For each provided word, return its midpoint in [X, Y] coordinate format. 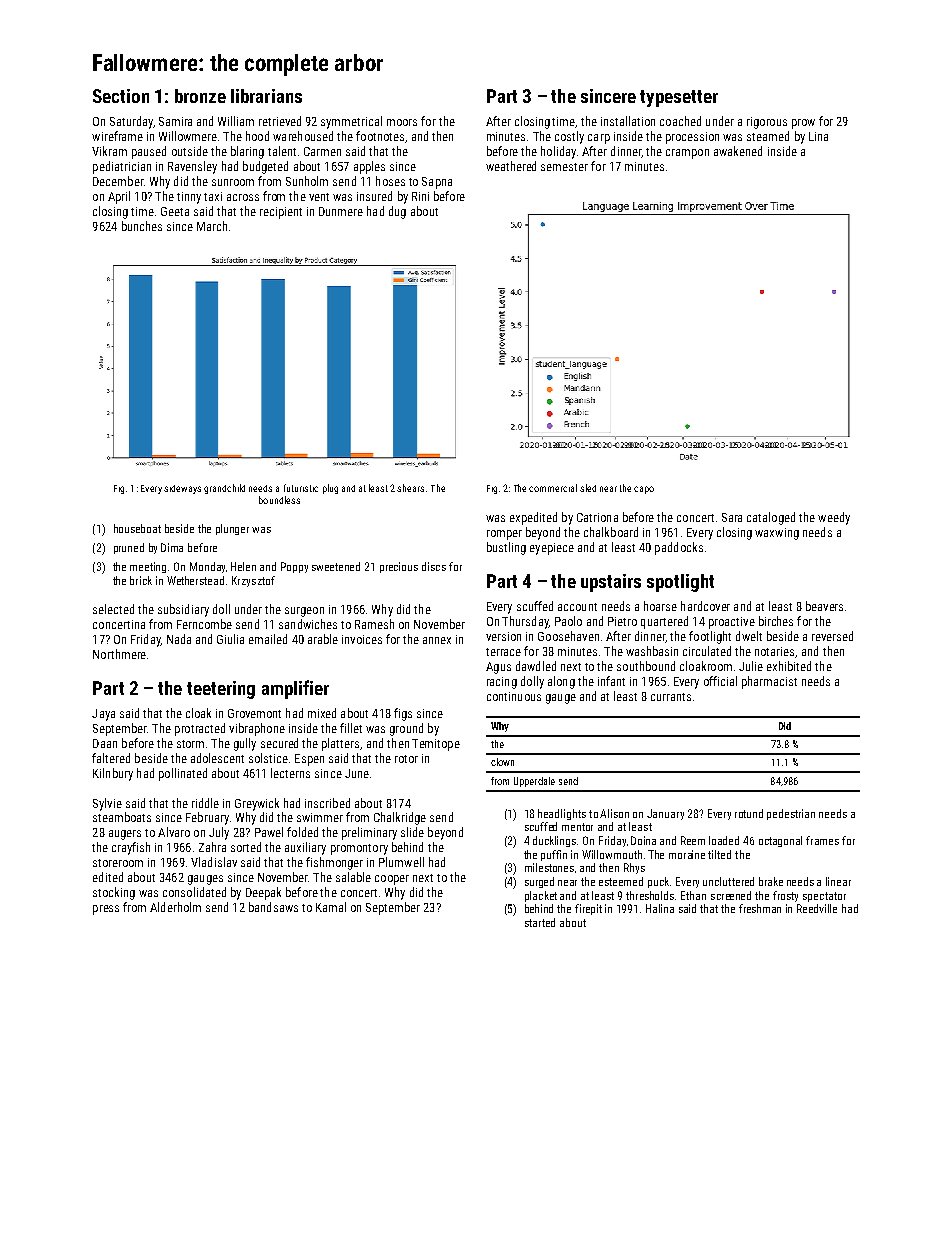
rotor [406, 759]
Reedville [817, 908]
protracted [200, 729]
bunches [142, 226]
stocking [114, 893]
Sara [732, 517]
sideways [182, 489]
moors [402, 122]
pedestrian [791, 814]
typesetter [679, 98]
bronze [200, 96]
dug [397, 212]
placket [541, 896]
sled [588, 488]
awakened [738, 151]
